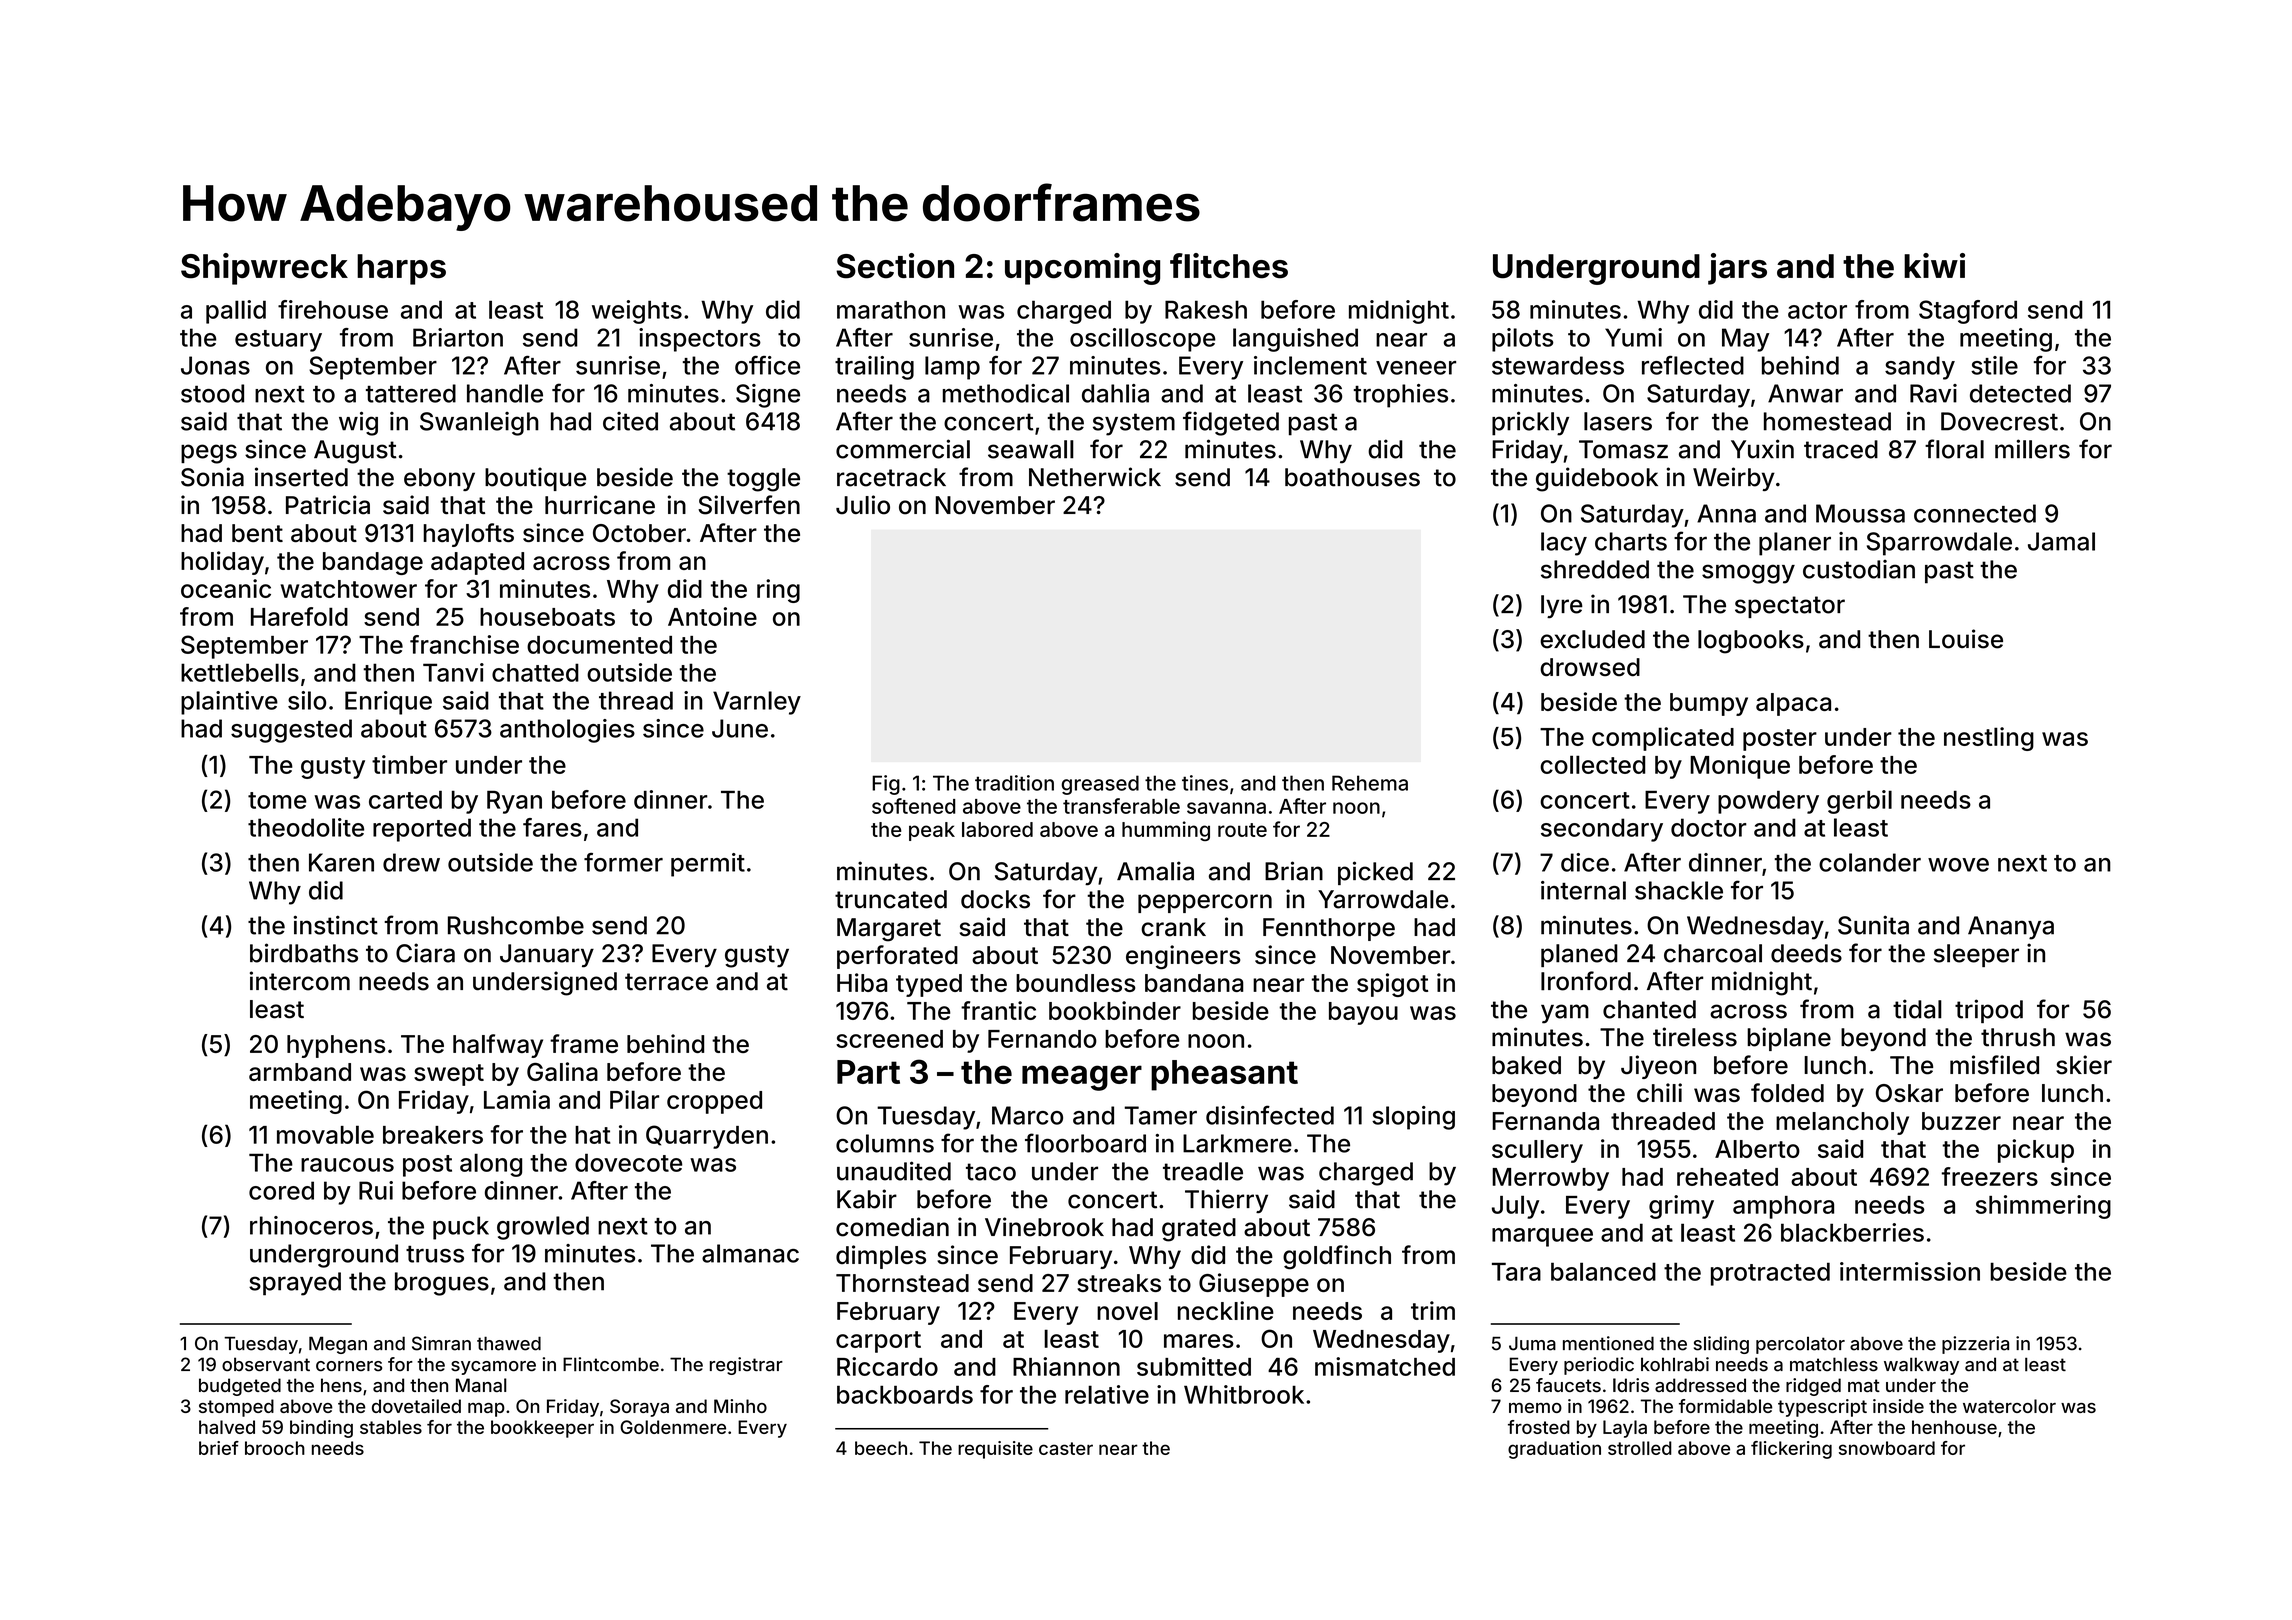 This screenshot has height=1620, width=2292. Describe the element at coordinates (712, 616) in the screenshot. I see `Antoine` at that location.
